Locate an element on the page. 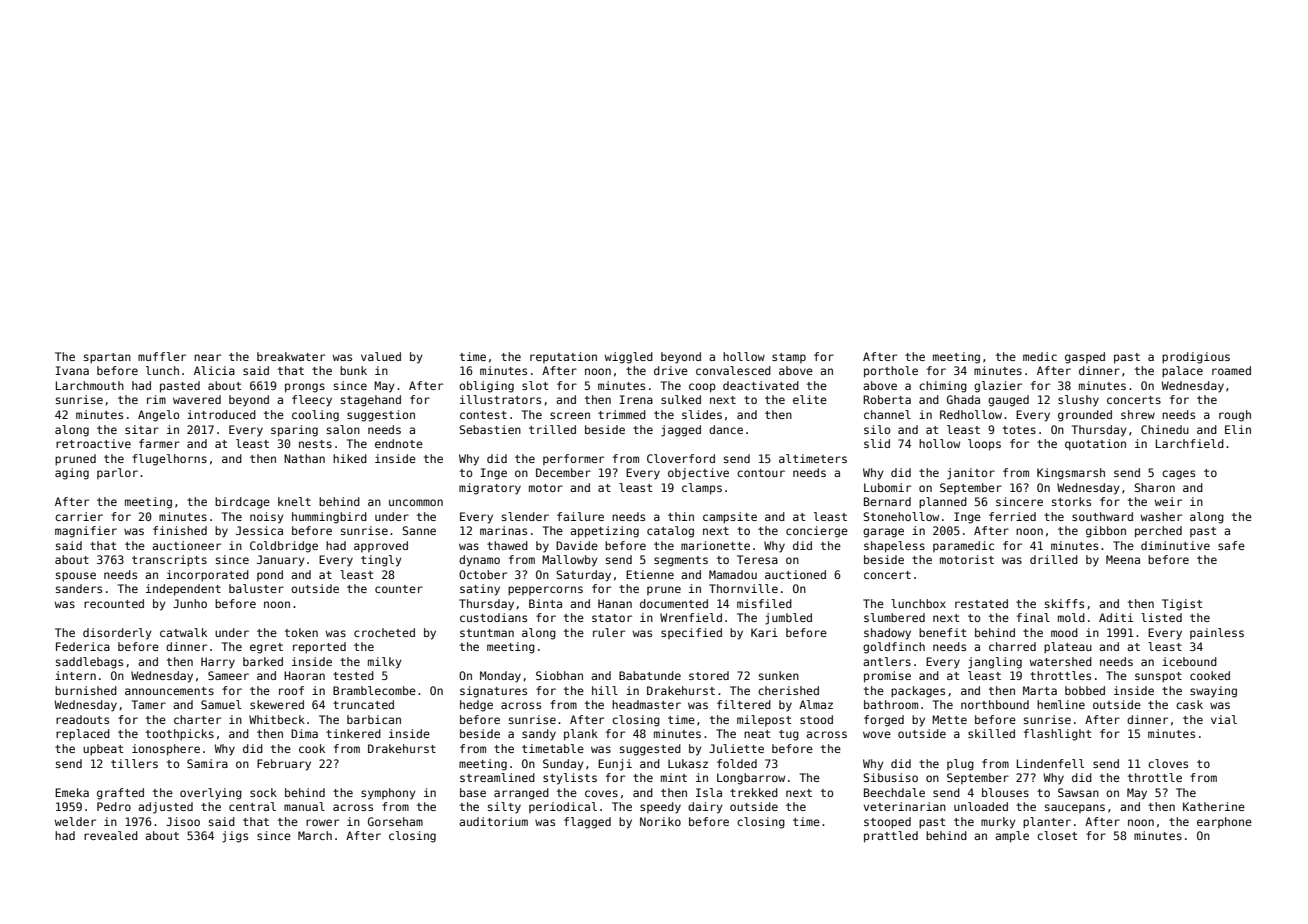  revealed is located at coordinates (111, 835).
